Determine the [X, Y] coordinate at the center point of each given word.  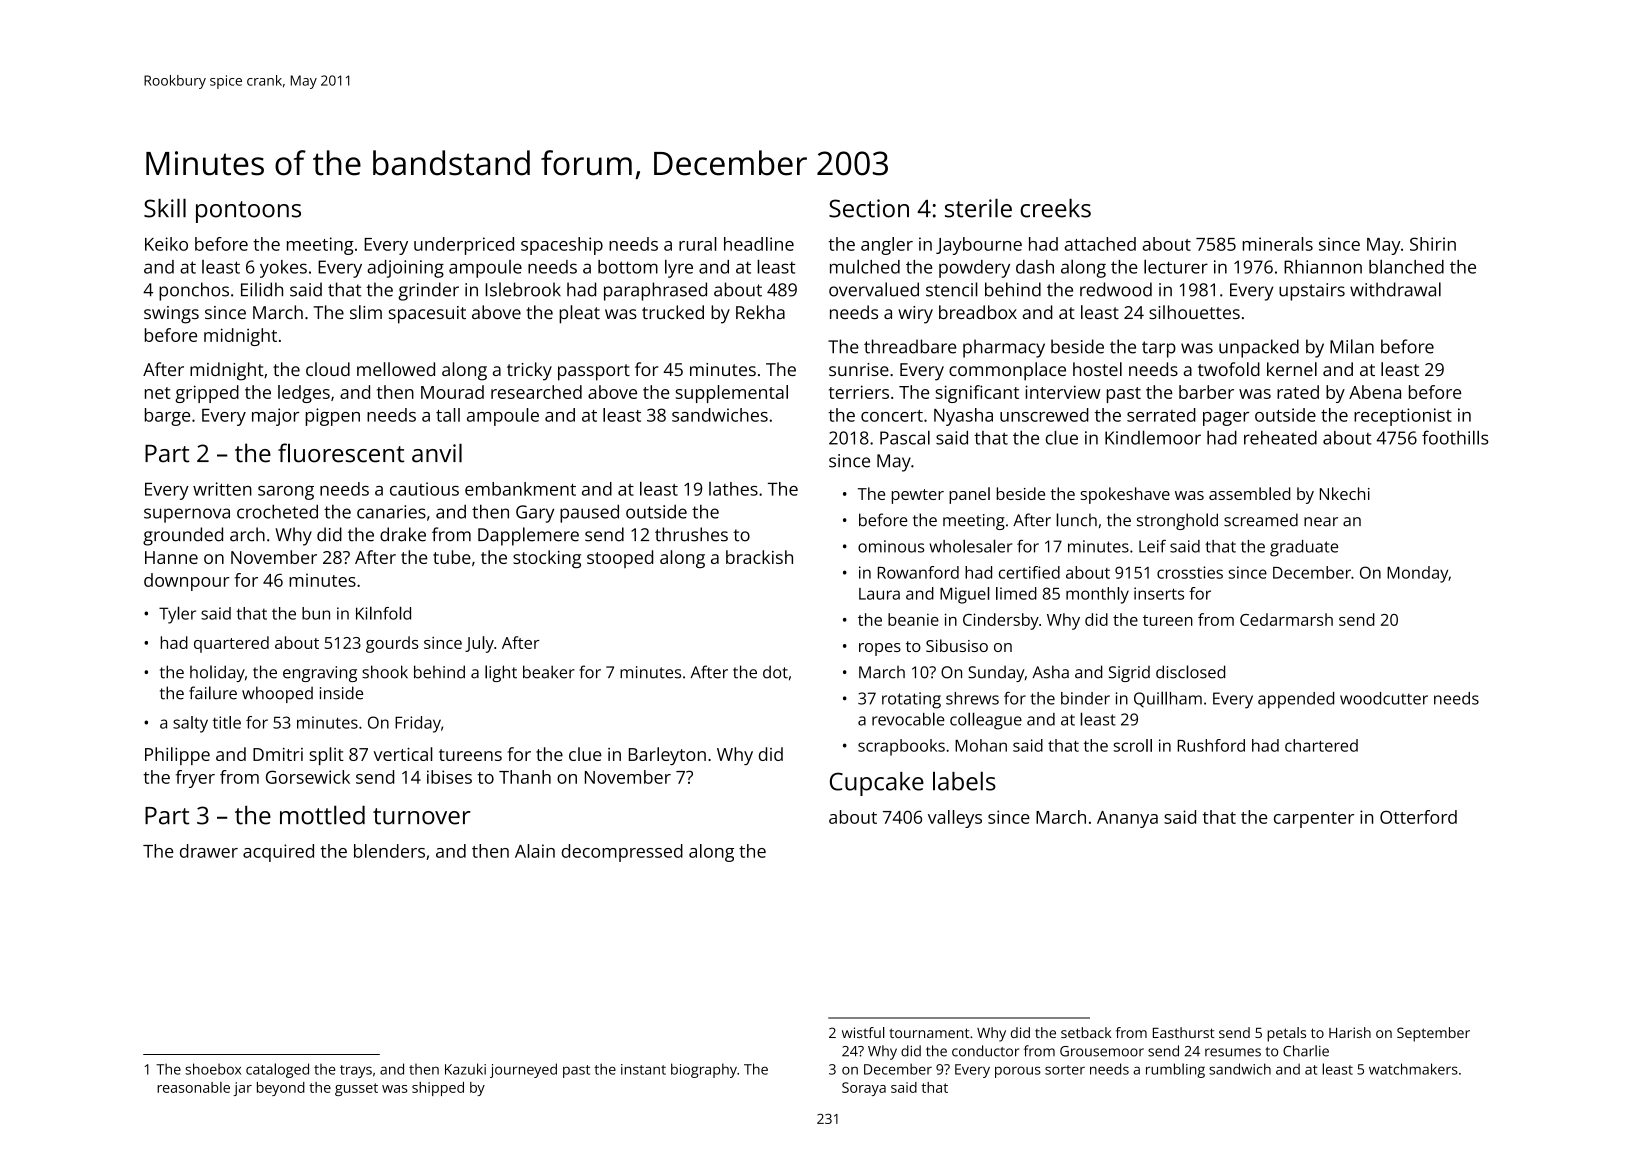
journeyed [523, 1070]
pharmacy [1004, 348]
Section [869, 208]
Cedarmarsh [1286, 619]
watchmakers [1413, 1069]
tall [448, 415]
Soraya [864, 1089]
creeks [1055, 208]
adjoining [405, 269]
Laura [879, 594]
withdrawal [1395, 289]
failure [213, 693]
